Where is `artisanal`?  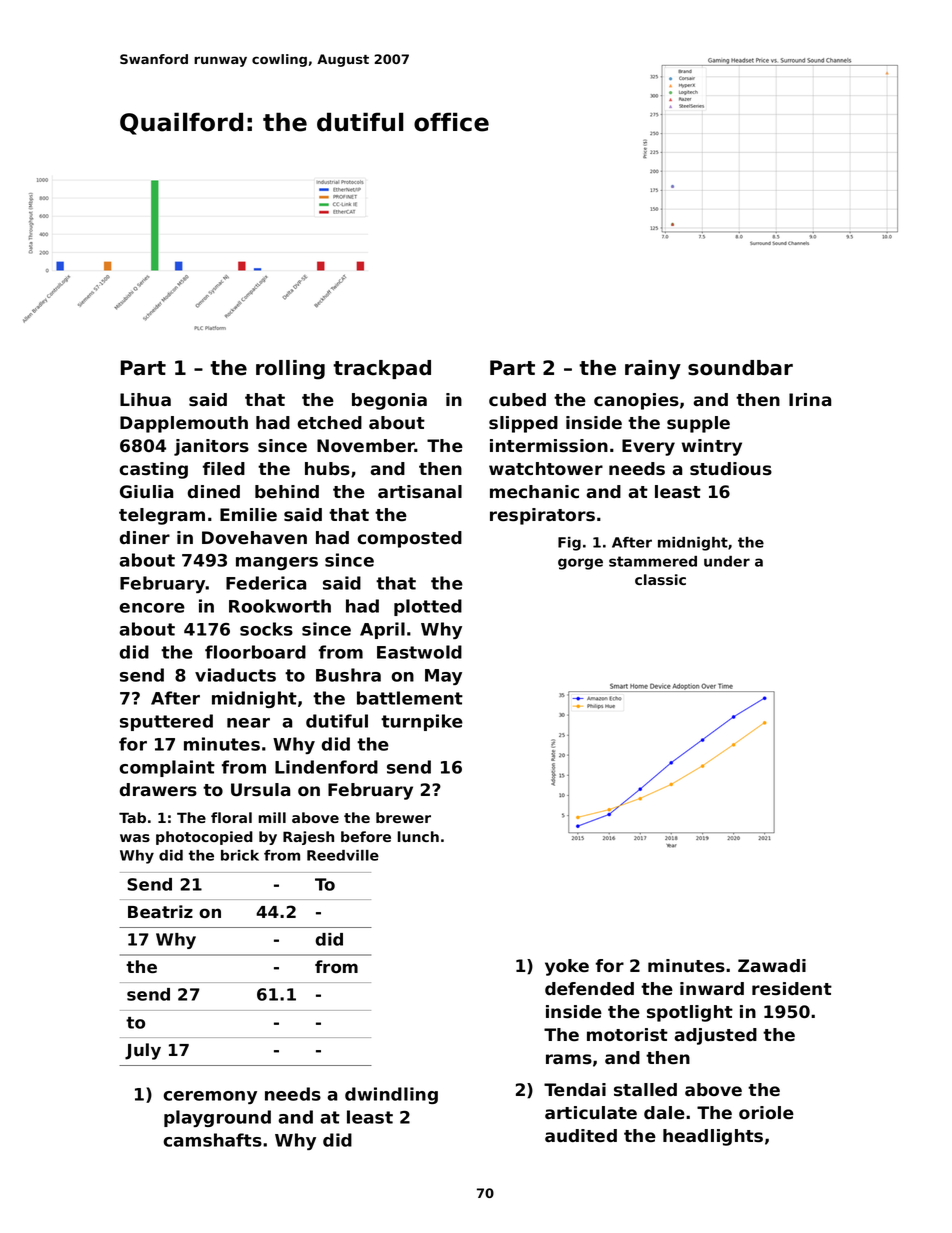 artisanal is located at coordinates (420, 492).
